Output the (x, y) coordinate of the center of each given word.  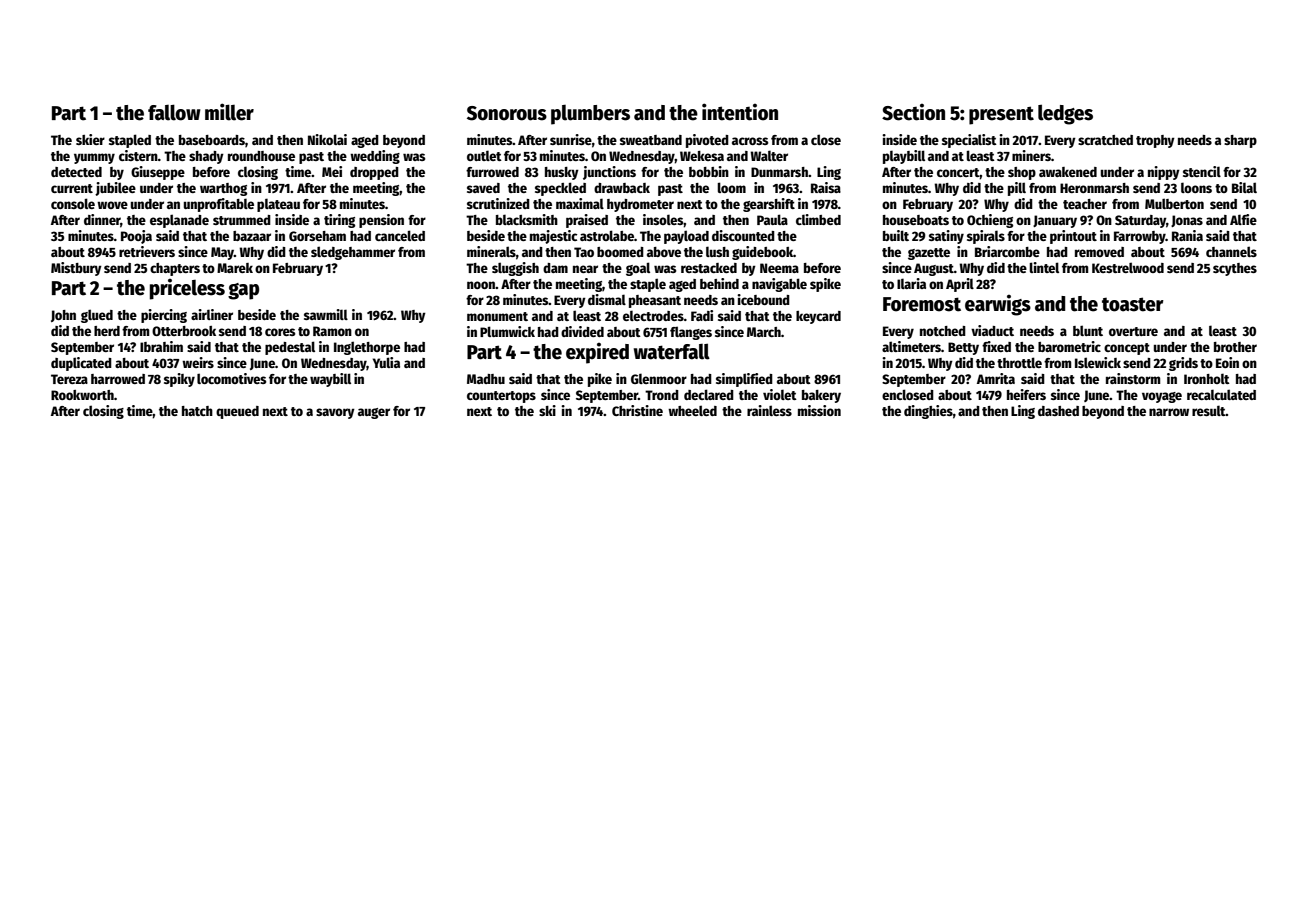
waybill (330, 380)
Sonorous (507, 113)
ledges (1065, 114)
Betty (963, 348)
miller (229, 112)
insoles (663, 219)
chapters (175, 269)
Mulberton (1174, 203)
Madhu (486, 379)
